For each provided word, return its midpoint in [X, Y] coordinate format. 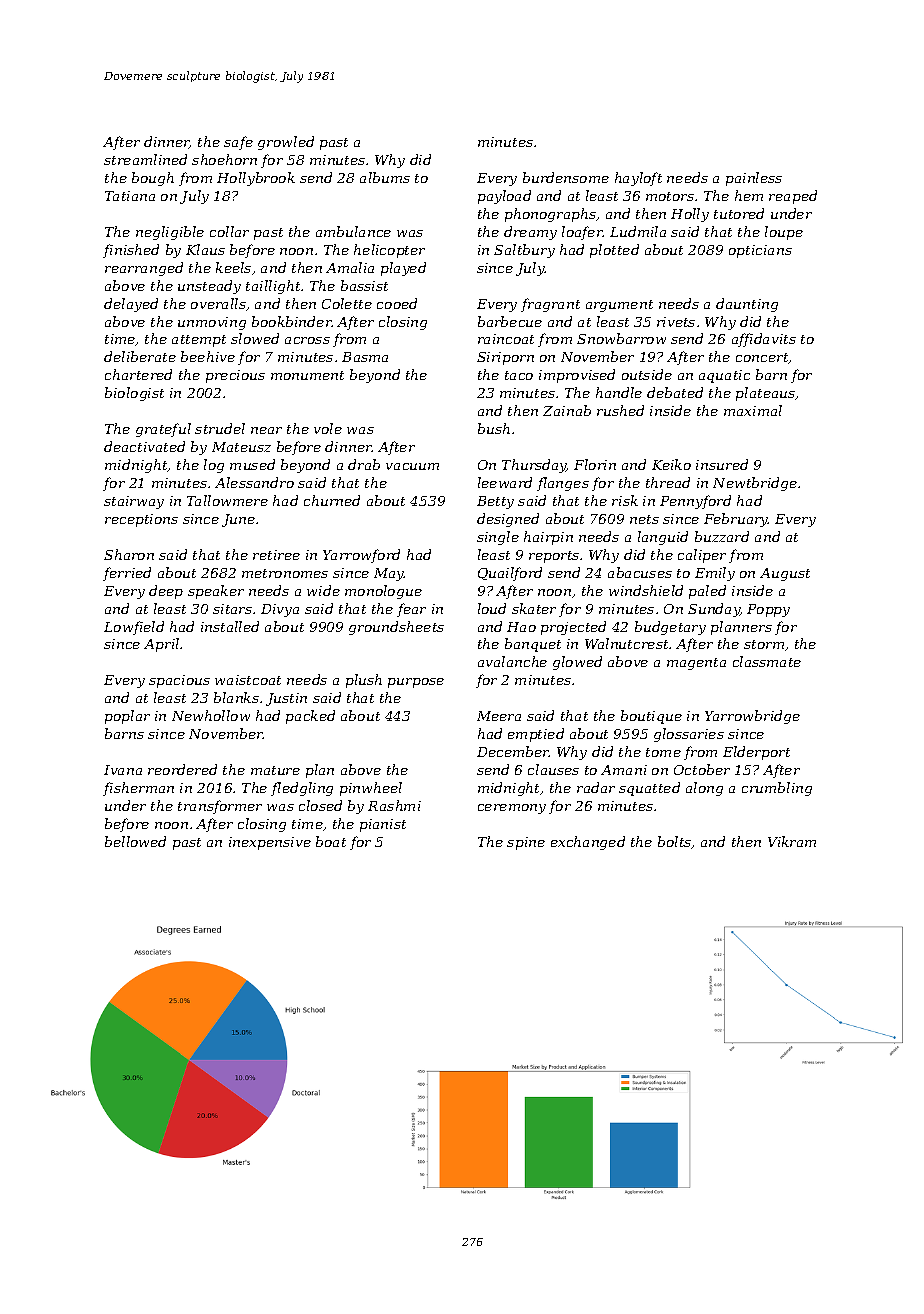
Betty [495, 502]
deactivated [144, 446]
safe [238, 143]
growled [286, 143]
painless [754, 179]
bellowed [135, 841]
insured [722, 464]
